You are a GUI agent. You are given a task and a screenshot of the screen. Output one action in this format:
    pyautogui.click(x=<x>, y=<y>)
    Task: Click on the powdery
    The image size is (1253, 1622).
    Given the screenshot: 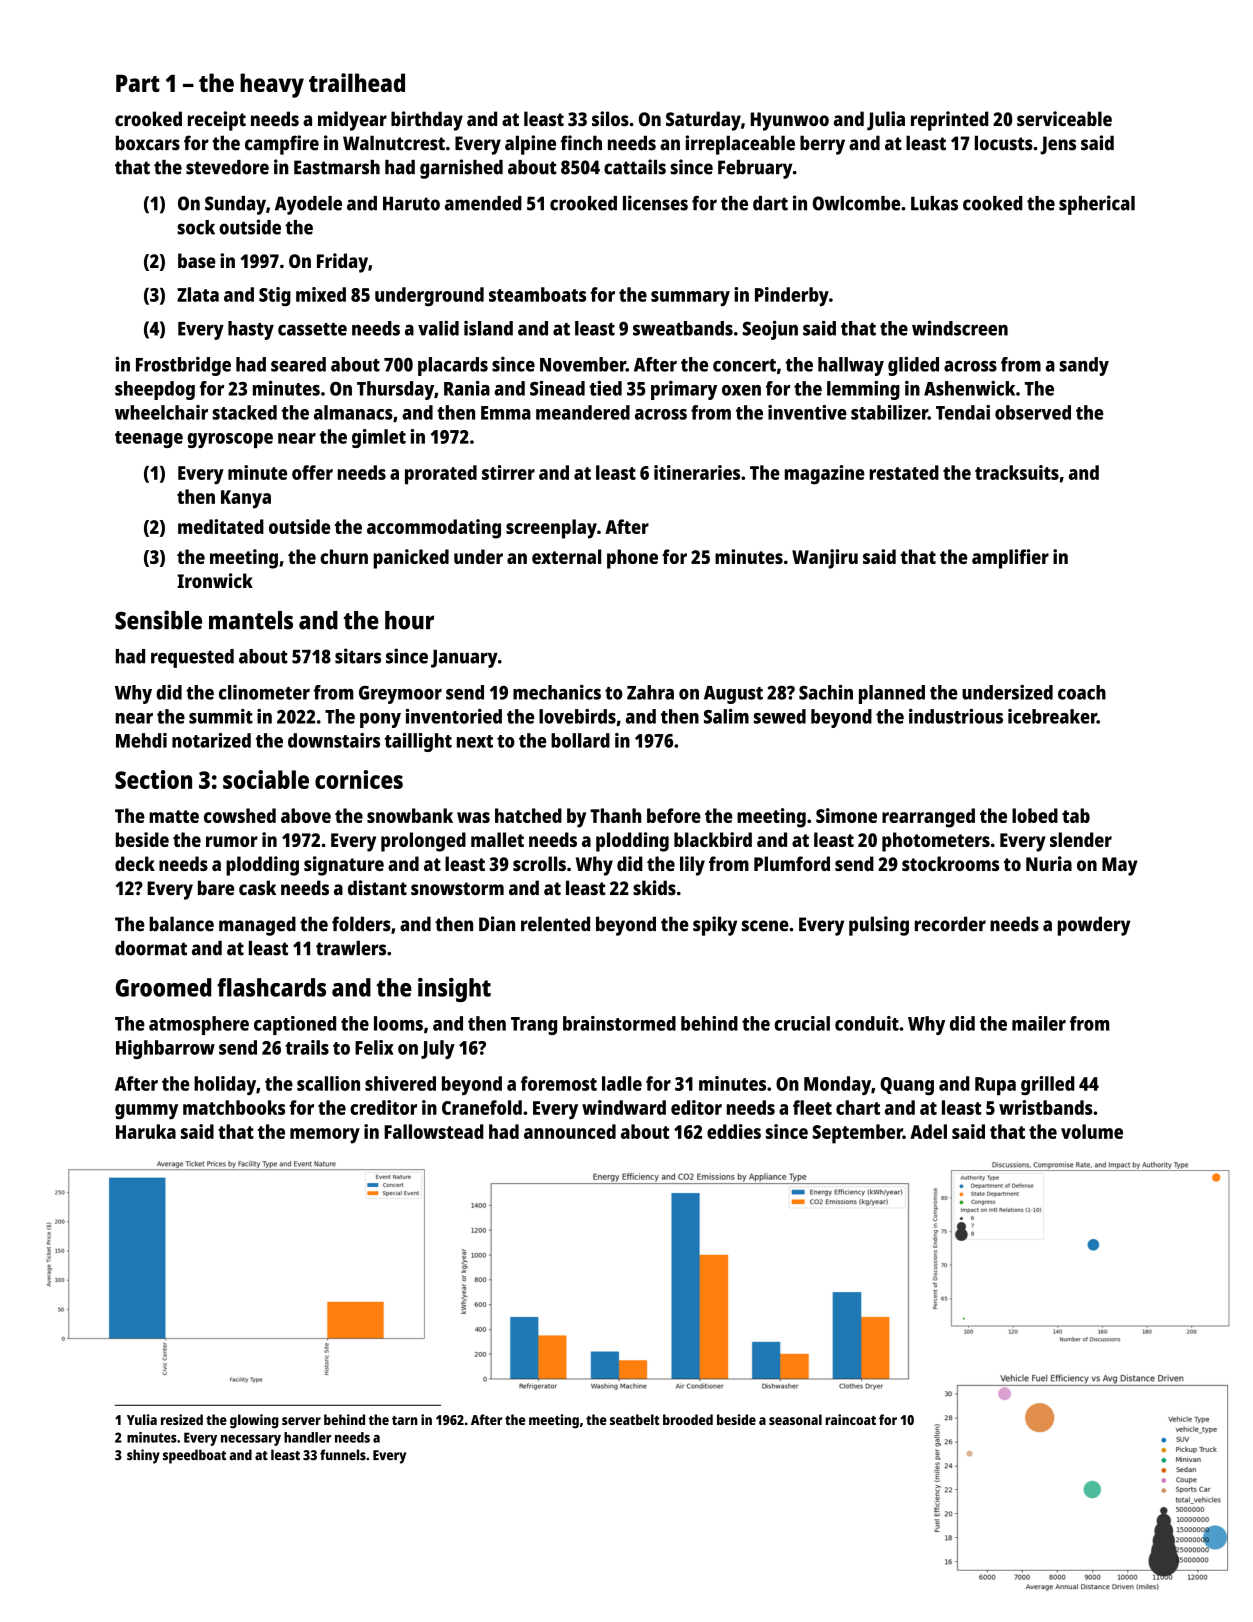 What is the action you would take?
    pyautogui.click(x=1094, y=926)
